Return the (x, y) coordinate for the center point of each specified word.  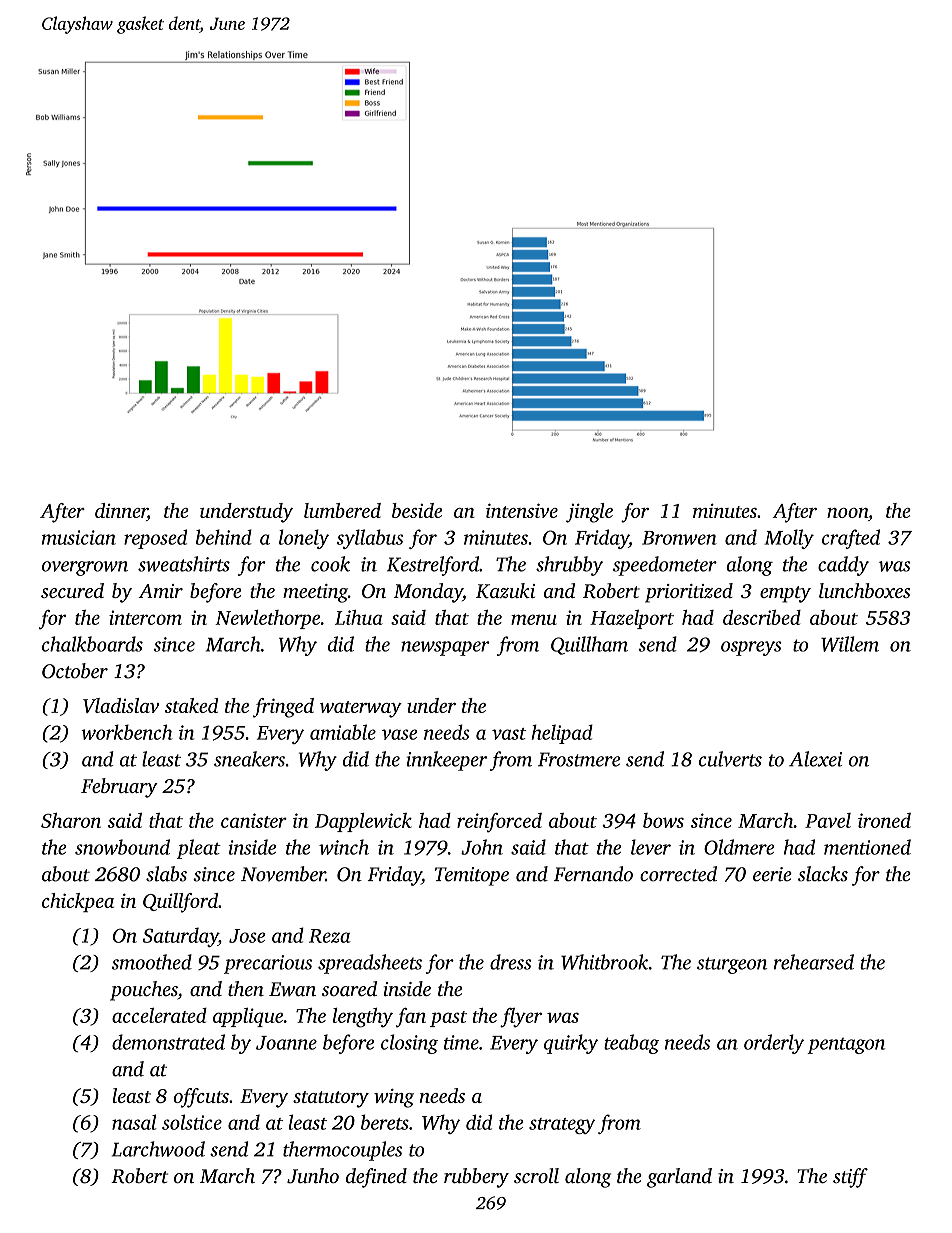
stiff (850, 1178)
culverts (730, 759)
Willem (850, 644)
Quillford (180, 903)
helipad (562, 734)
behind (224, 537)
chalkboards (92, 644)
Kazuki (505, 590)
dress (510, 962)
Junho (313, 1176)
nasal (134, 1122)
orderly (774, 1044)
